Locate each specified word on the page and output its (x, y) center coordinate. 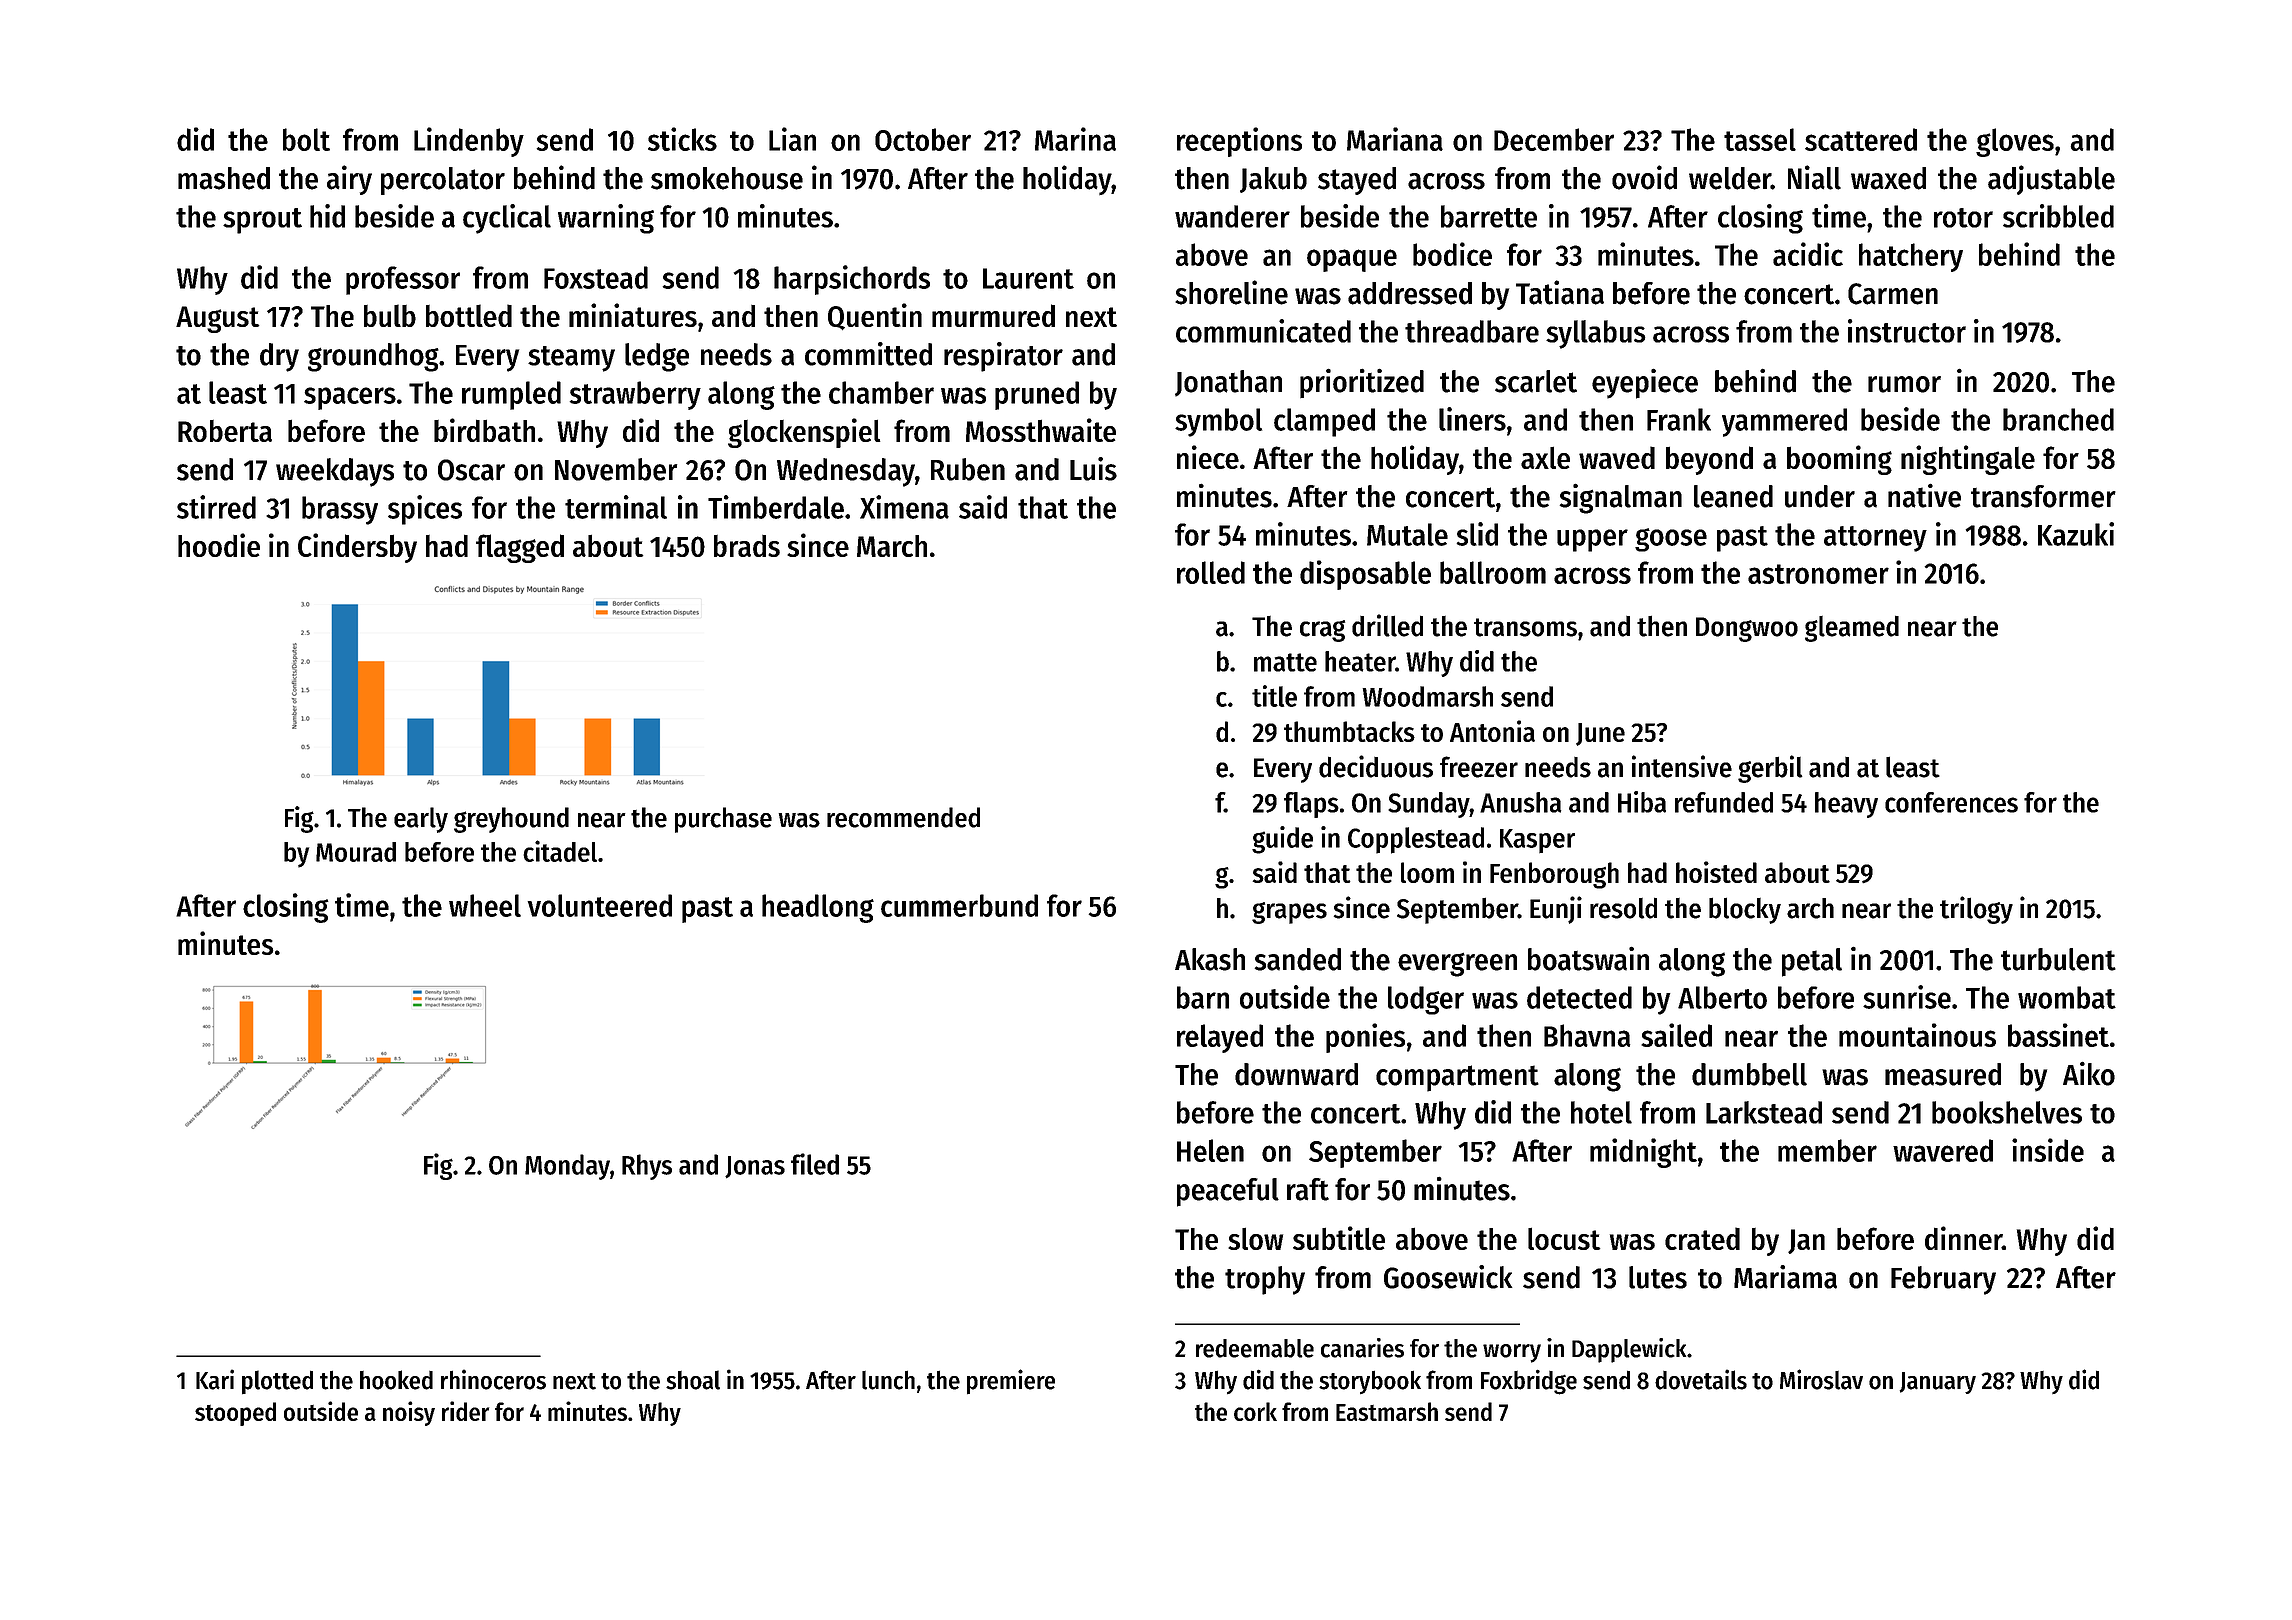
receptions (1239, 142)
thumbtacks (1349, 731)
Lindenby (469, 142)
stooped (235, 1414)
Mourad (356, 852)
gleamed (1852, 628)
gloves (2015, 142)
